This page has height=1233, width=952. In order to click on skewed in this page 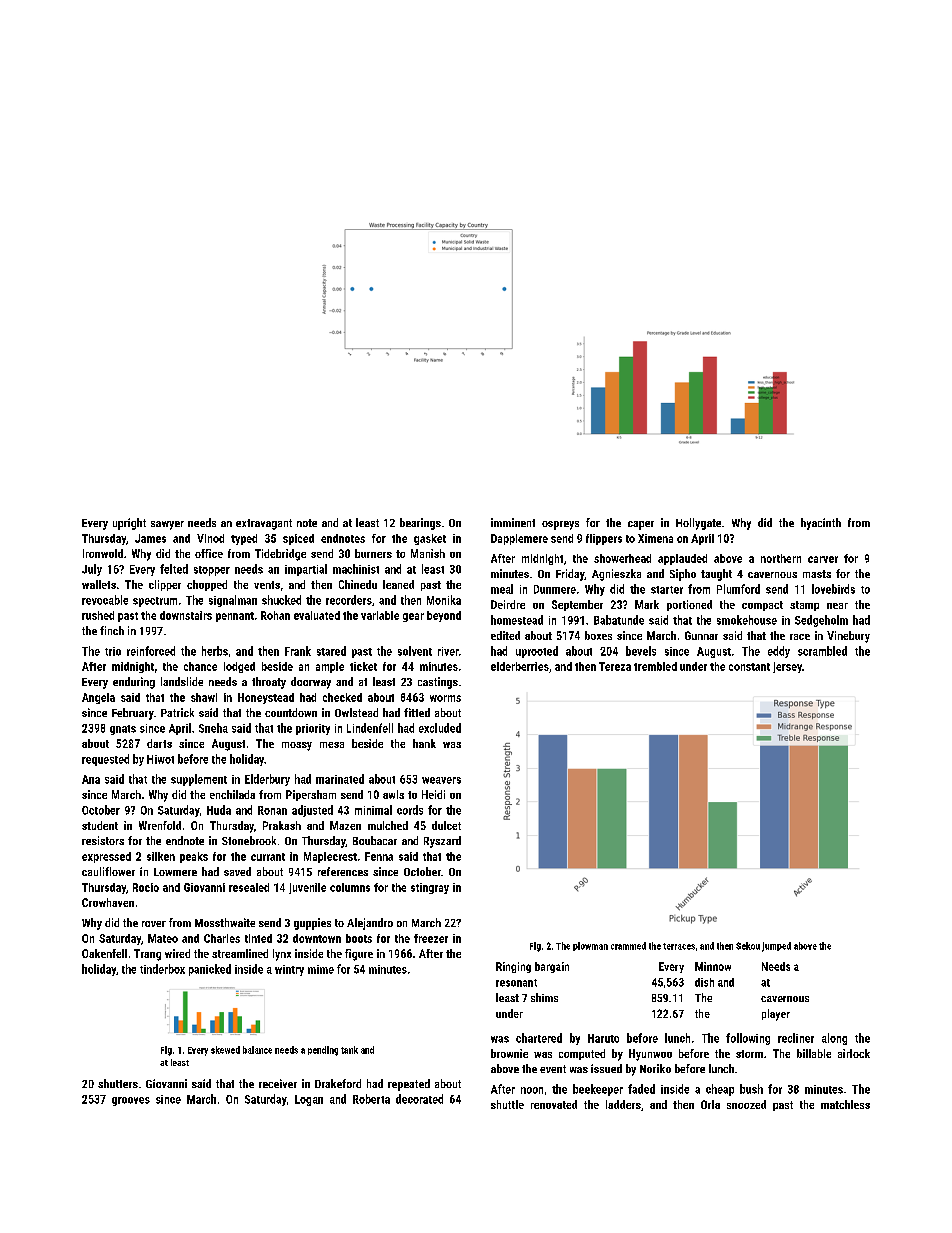, I will do `click(225, 1050)`.
